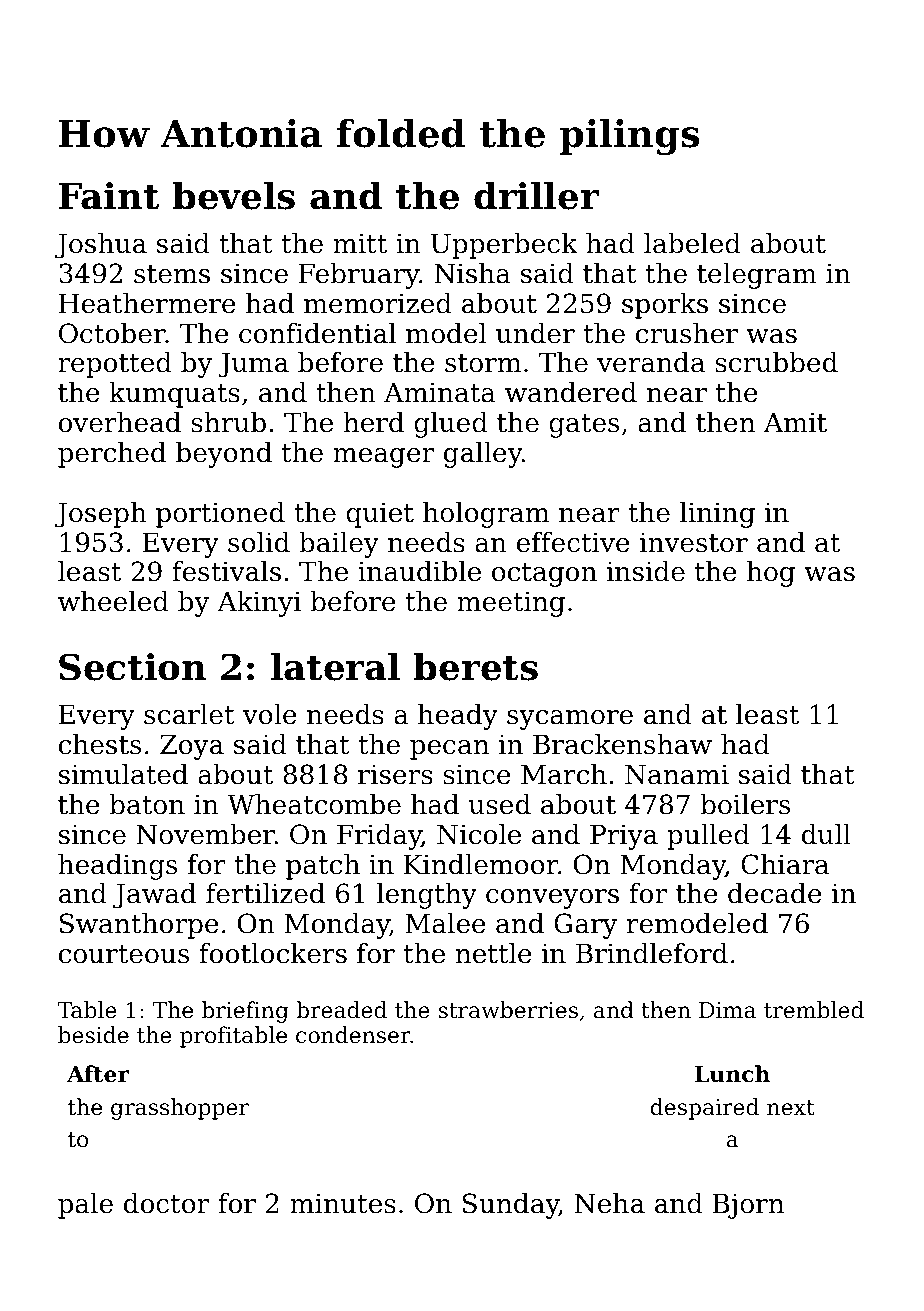  I want to click on galley, so click(483, 455).
